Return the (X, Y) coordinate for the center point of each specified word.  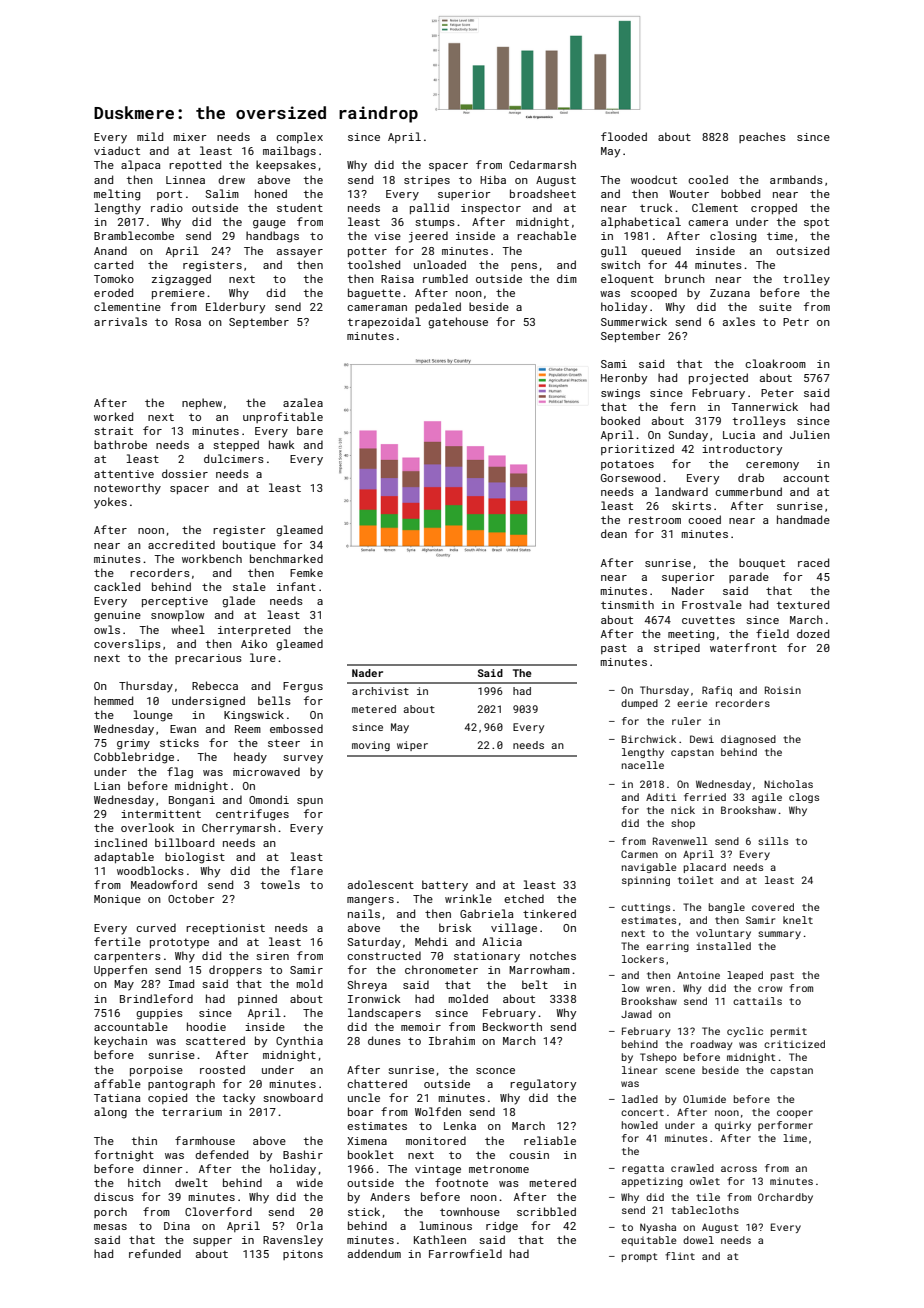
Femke (306, 572)
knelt (798, 920)
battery (445, 886)
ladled (640, 1099)
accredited (181, 544)
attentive (124, 474)
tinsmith (627, 604)
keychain (120, 1042)
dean (614, 533)
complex (299, 137)
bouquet (762, 563)
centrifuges (252, 815)
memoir (421, 1027)
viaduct (117, 150)
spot (816, 223)
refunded (155, 1253)
